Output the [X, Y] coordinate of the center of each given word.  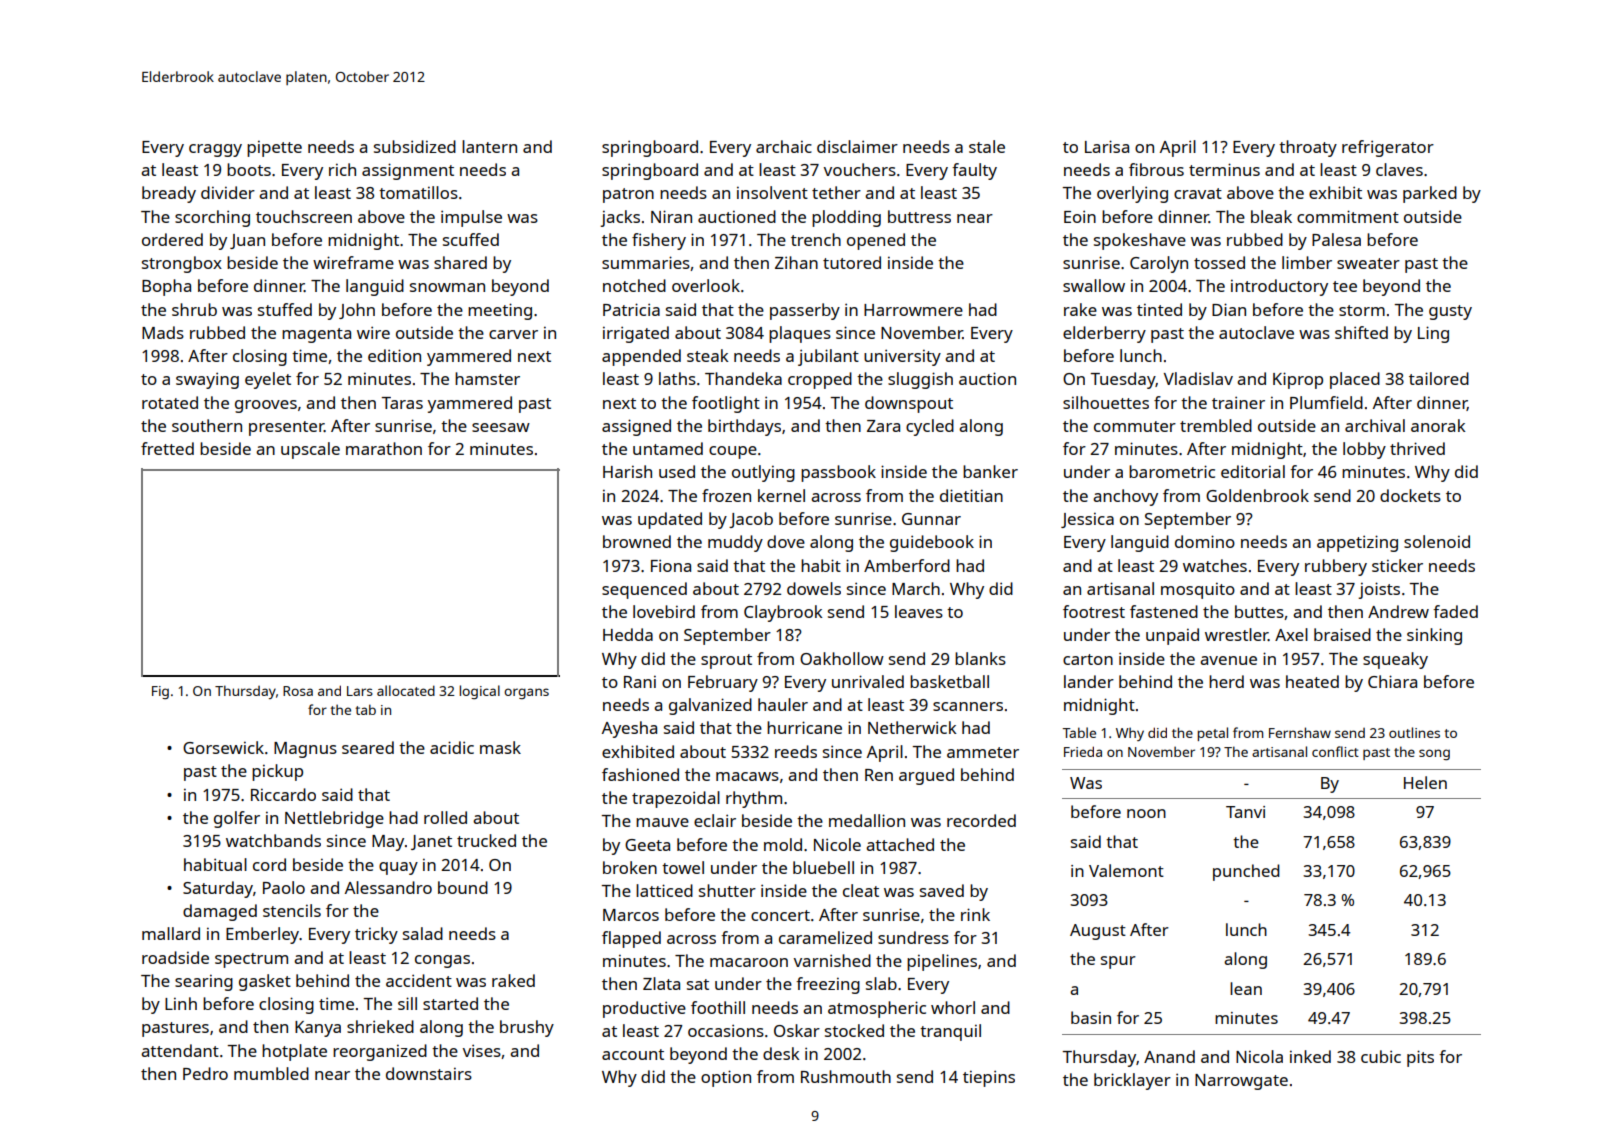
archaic [784, 146]
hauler [783, 704]
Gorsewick [223, 747]
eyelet [268, 380]
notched [634, 285]
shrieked [380, 1026]
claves [1399, 169]
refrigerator [1388, 148]
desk [781, 1053]
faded [1455, 611]
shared [460, 262]
